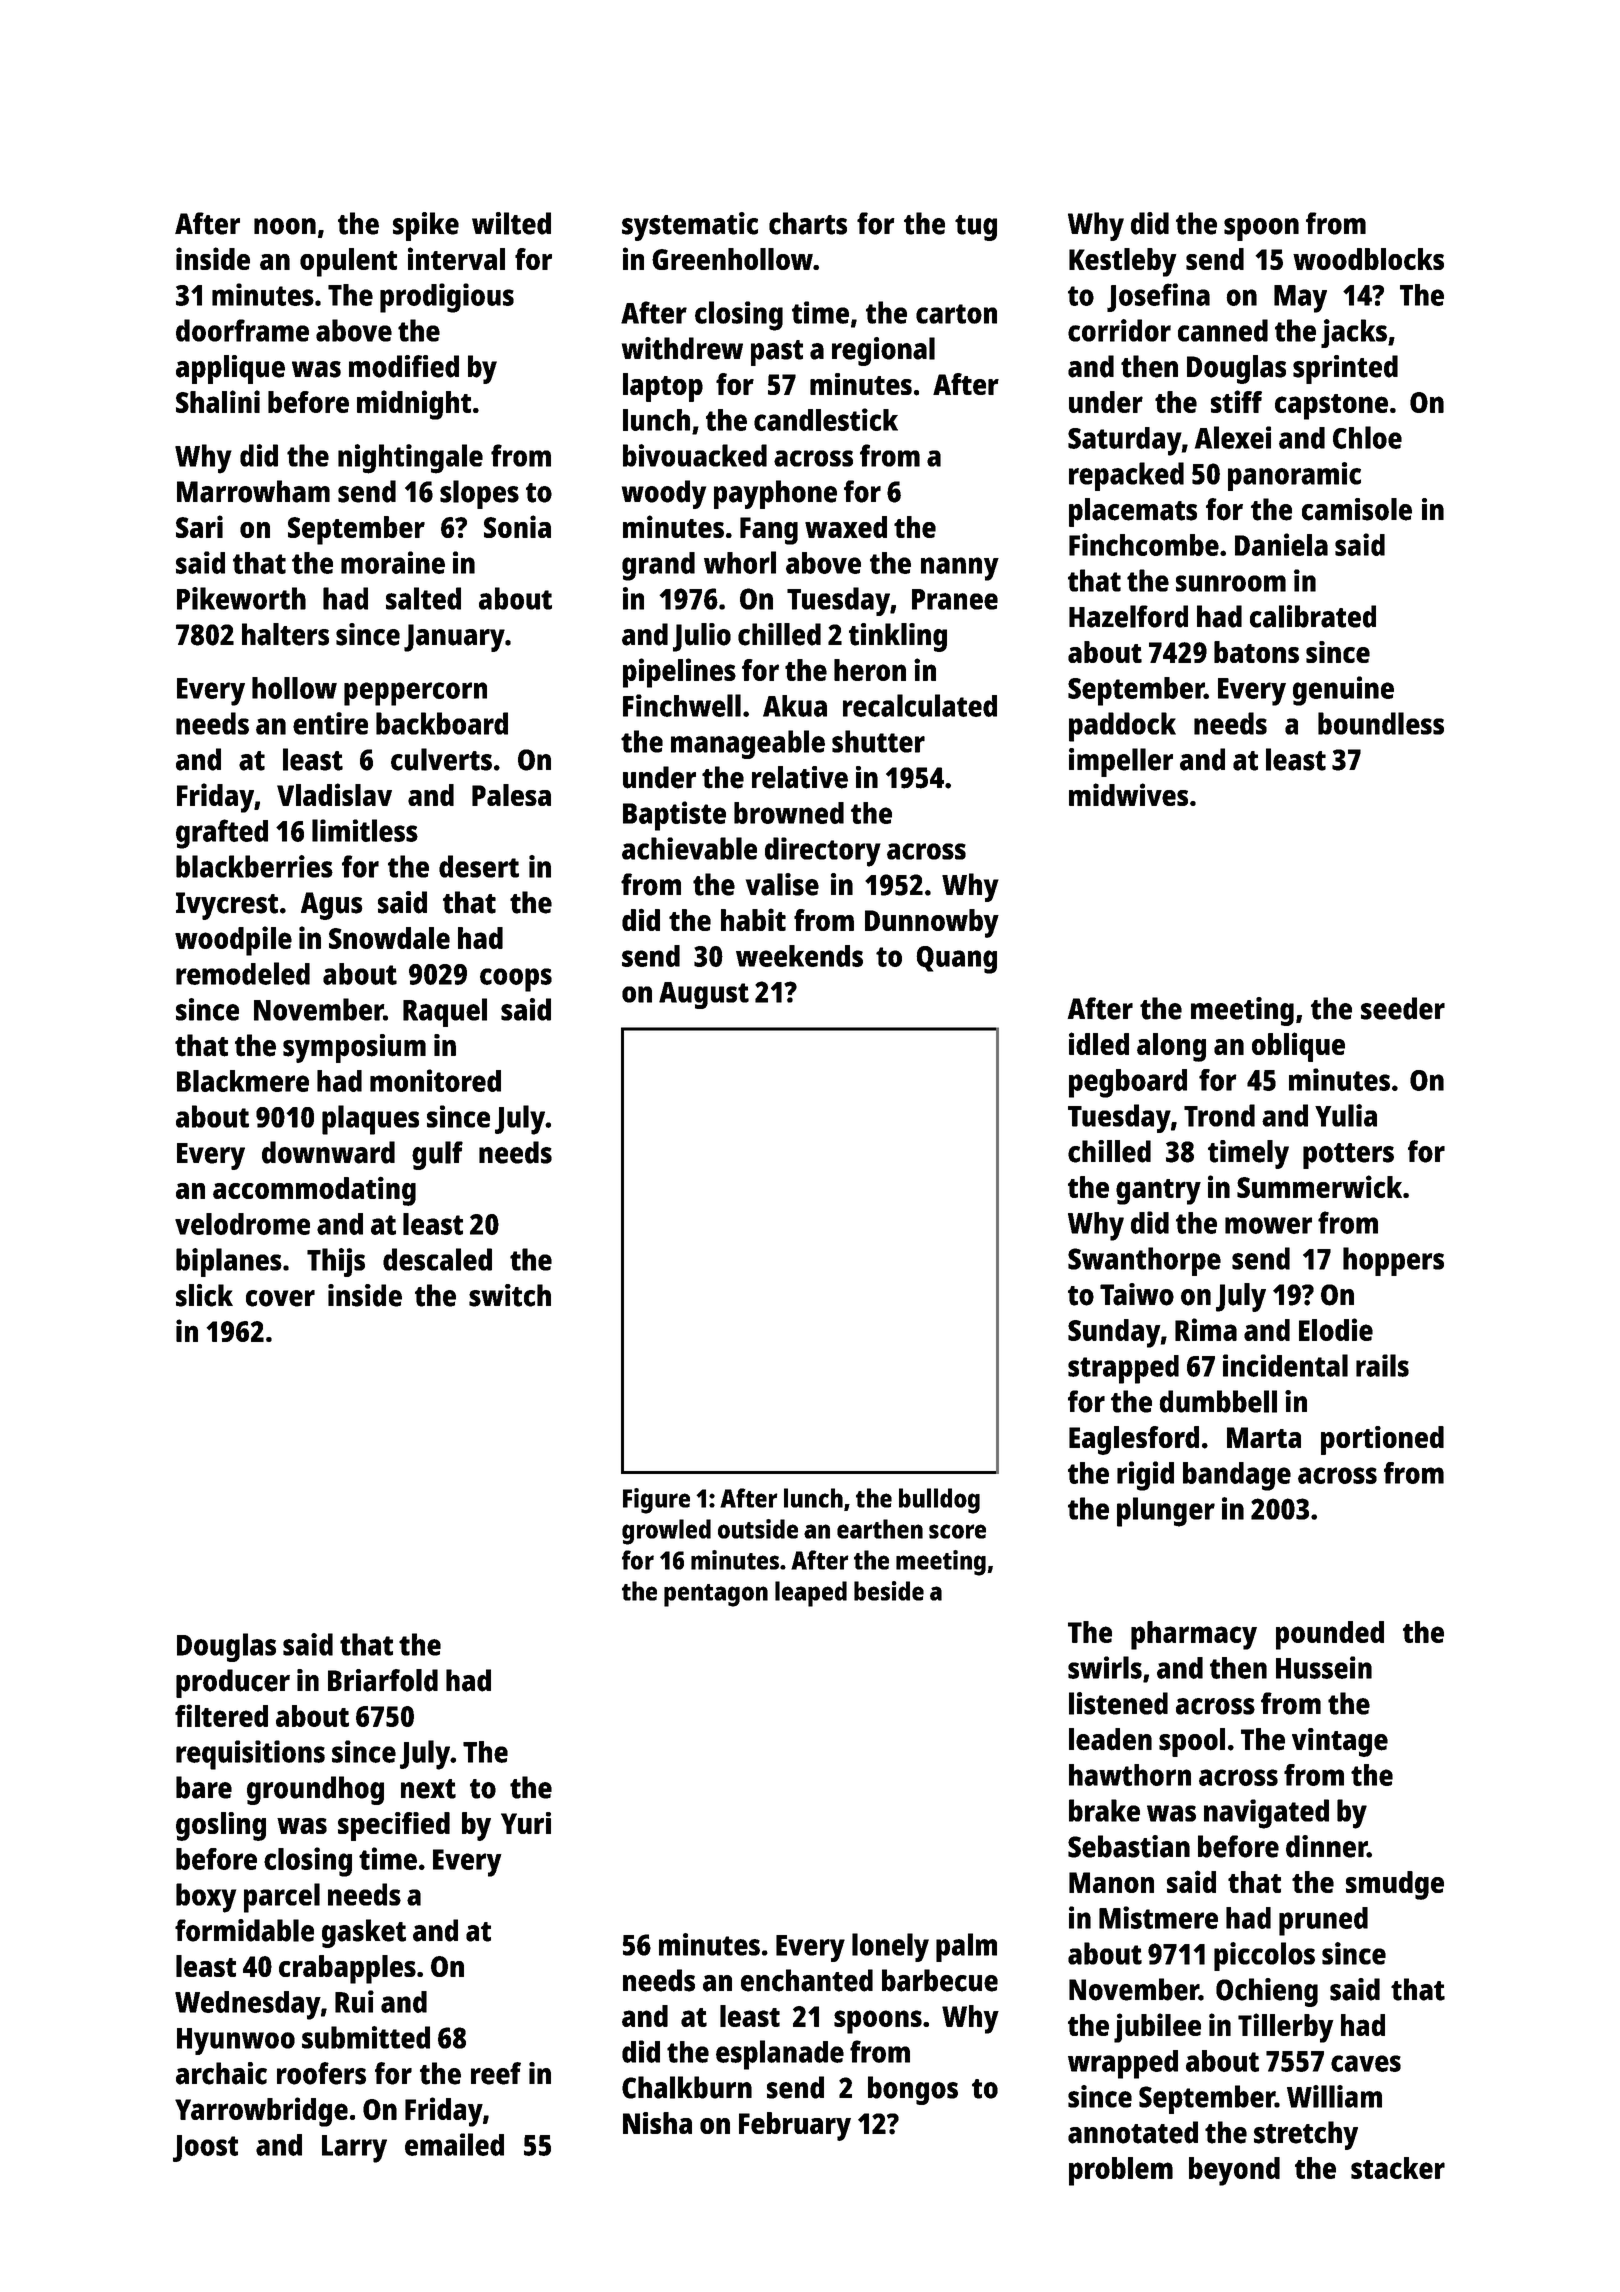 Image resolution: width=1620 pixels, height=2292 pixels. I want to click on portioned, so click(1382, 1440).
